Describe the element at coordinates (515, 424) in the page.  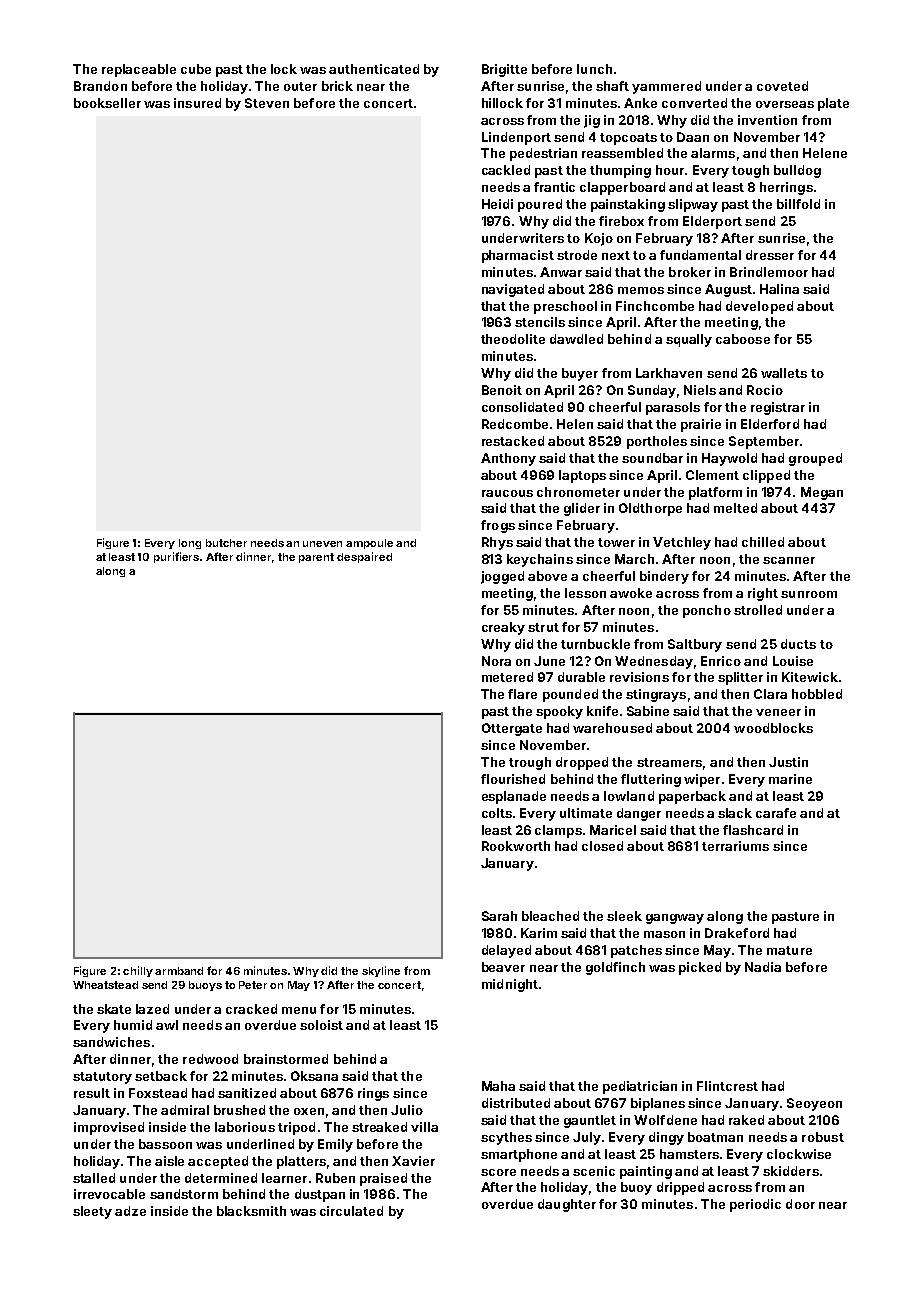
I see `Redcombe` at that location.
